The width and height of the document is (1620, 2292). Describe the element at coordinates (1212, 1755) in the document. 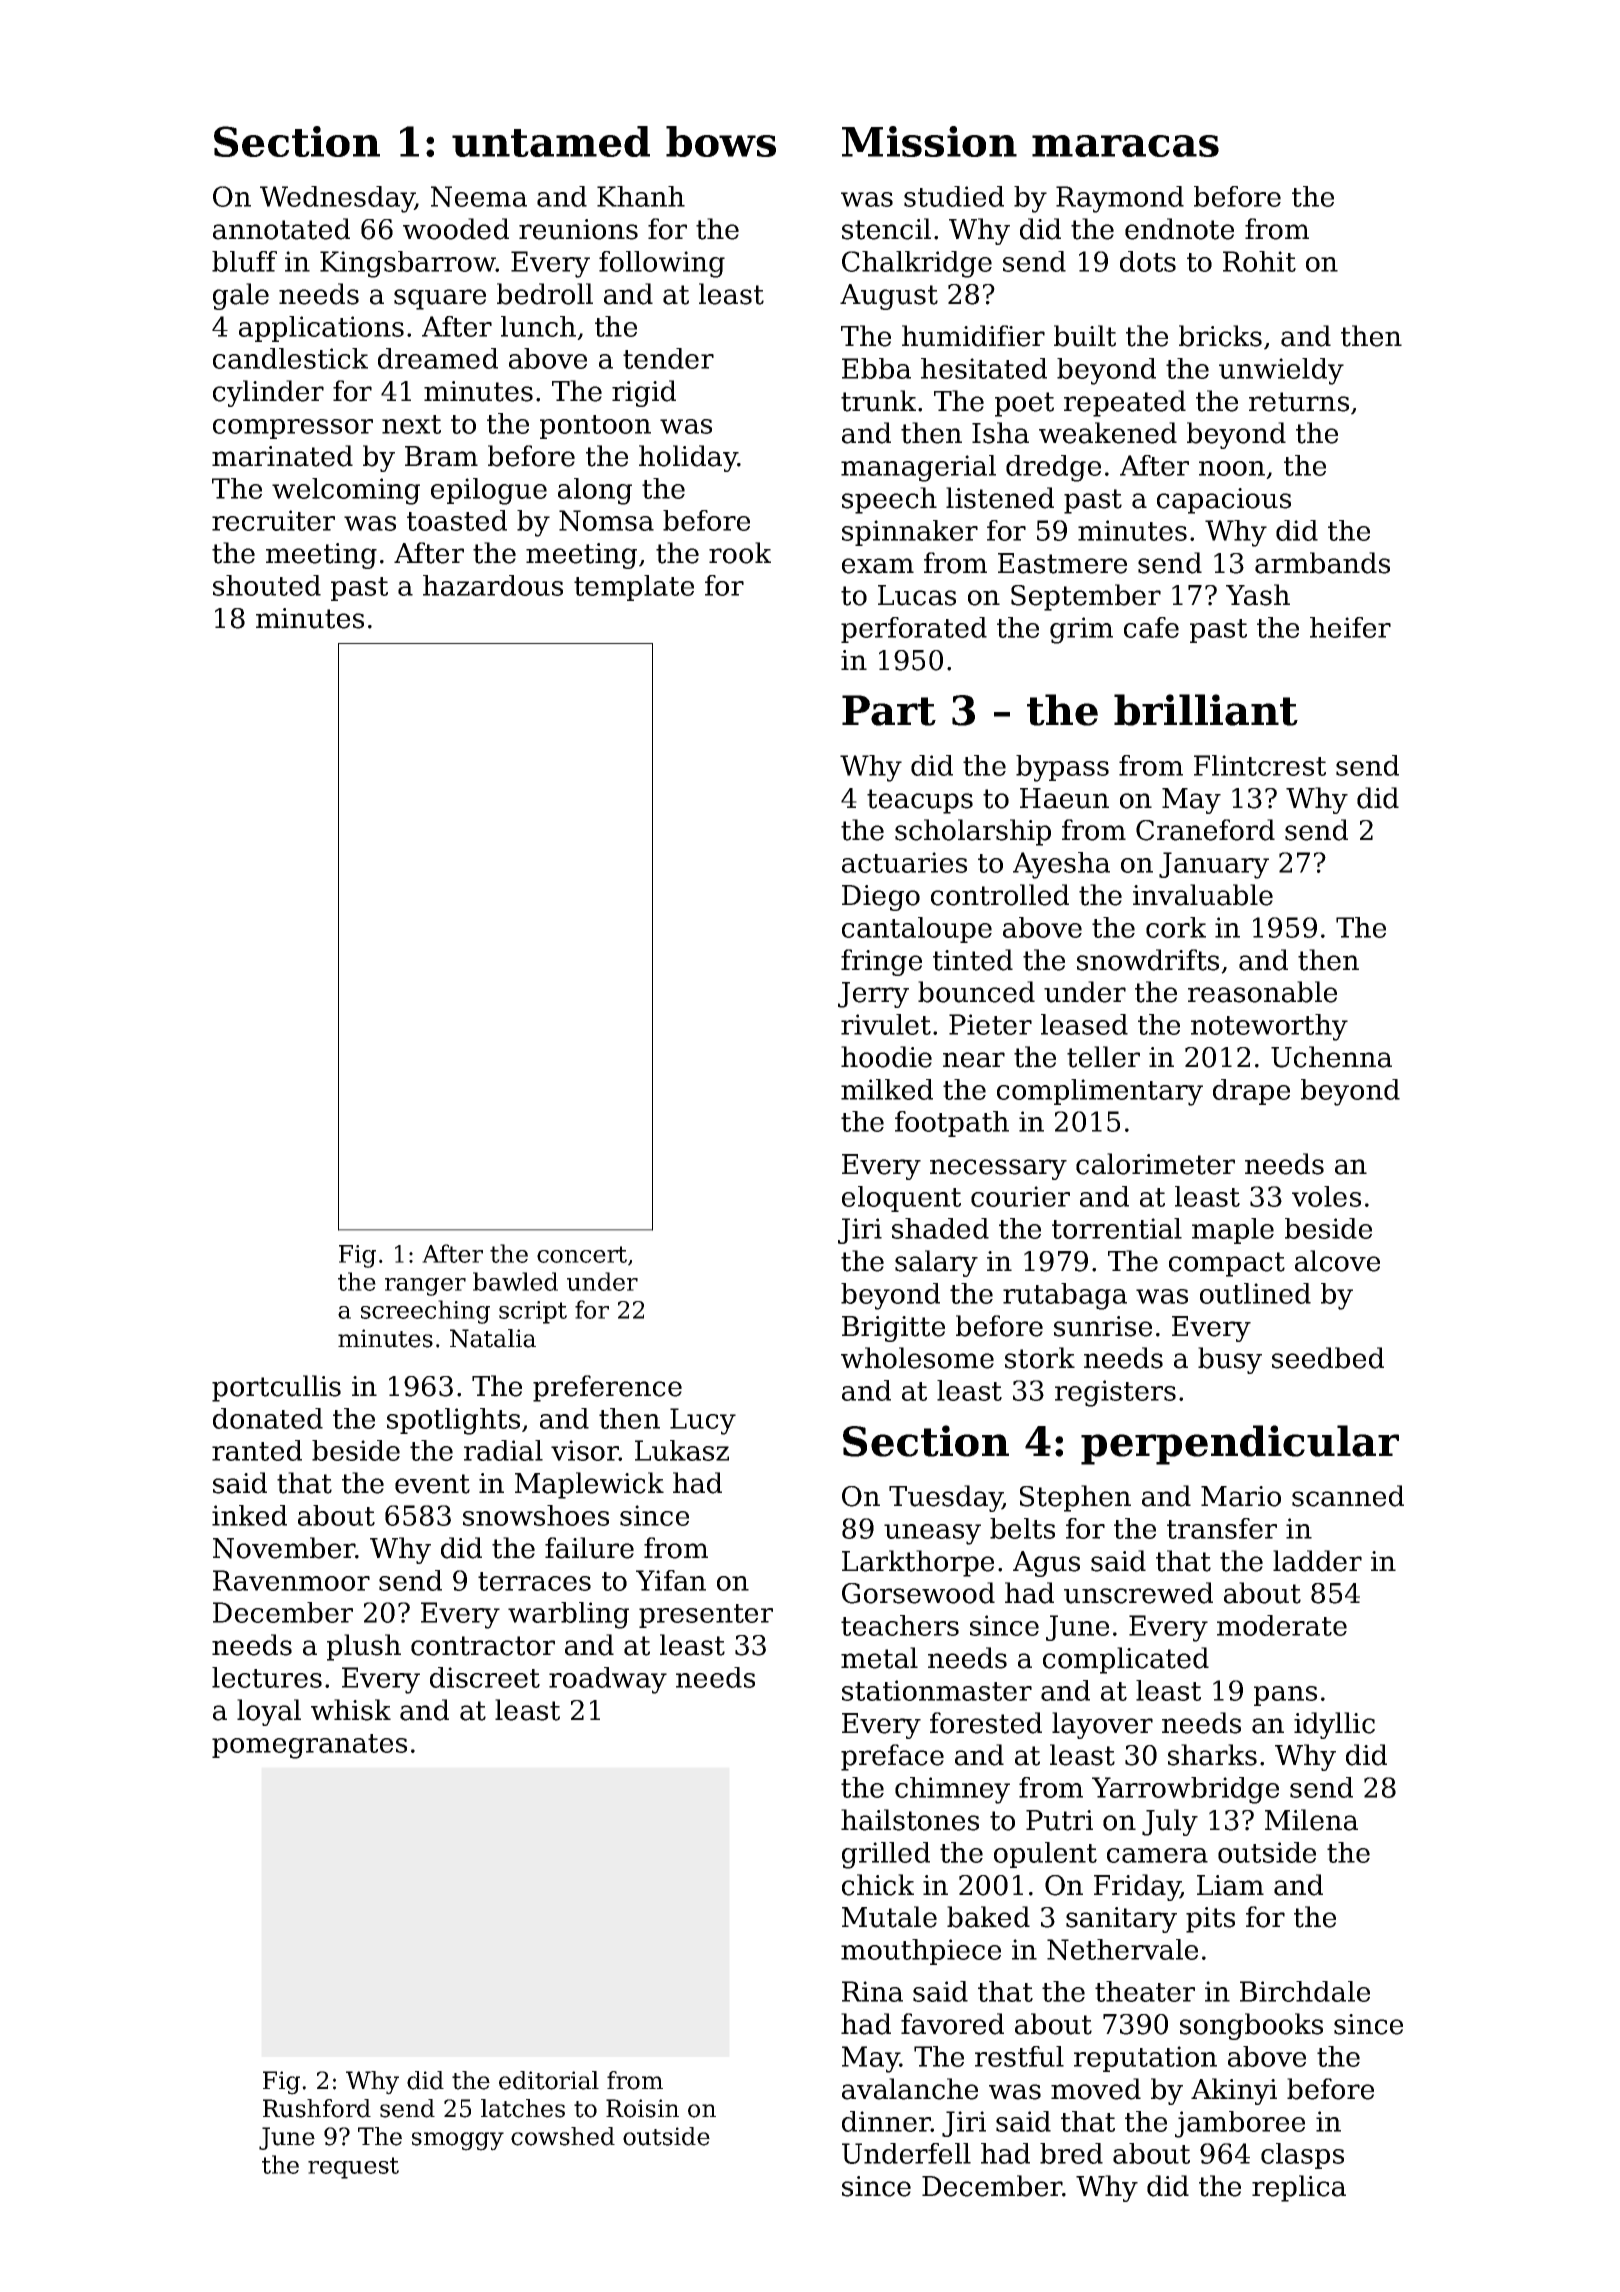

I see `sharks` at that location.
